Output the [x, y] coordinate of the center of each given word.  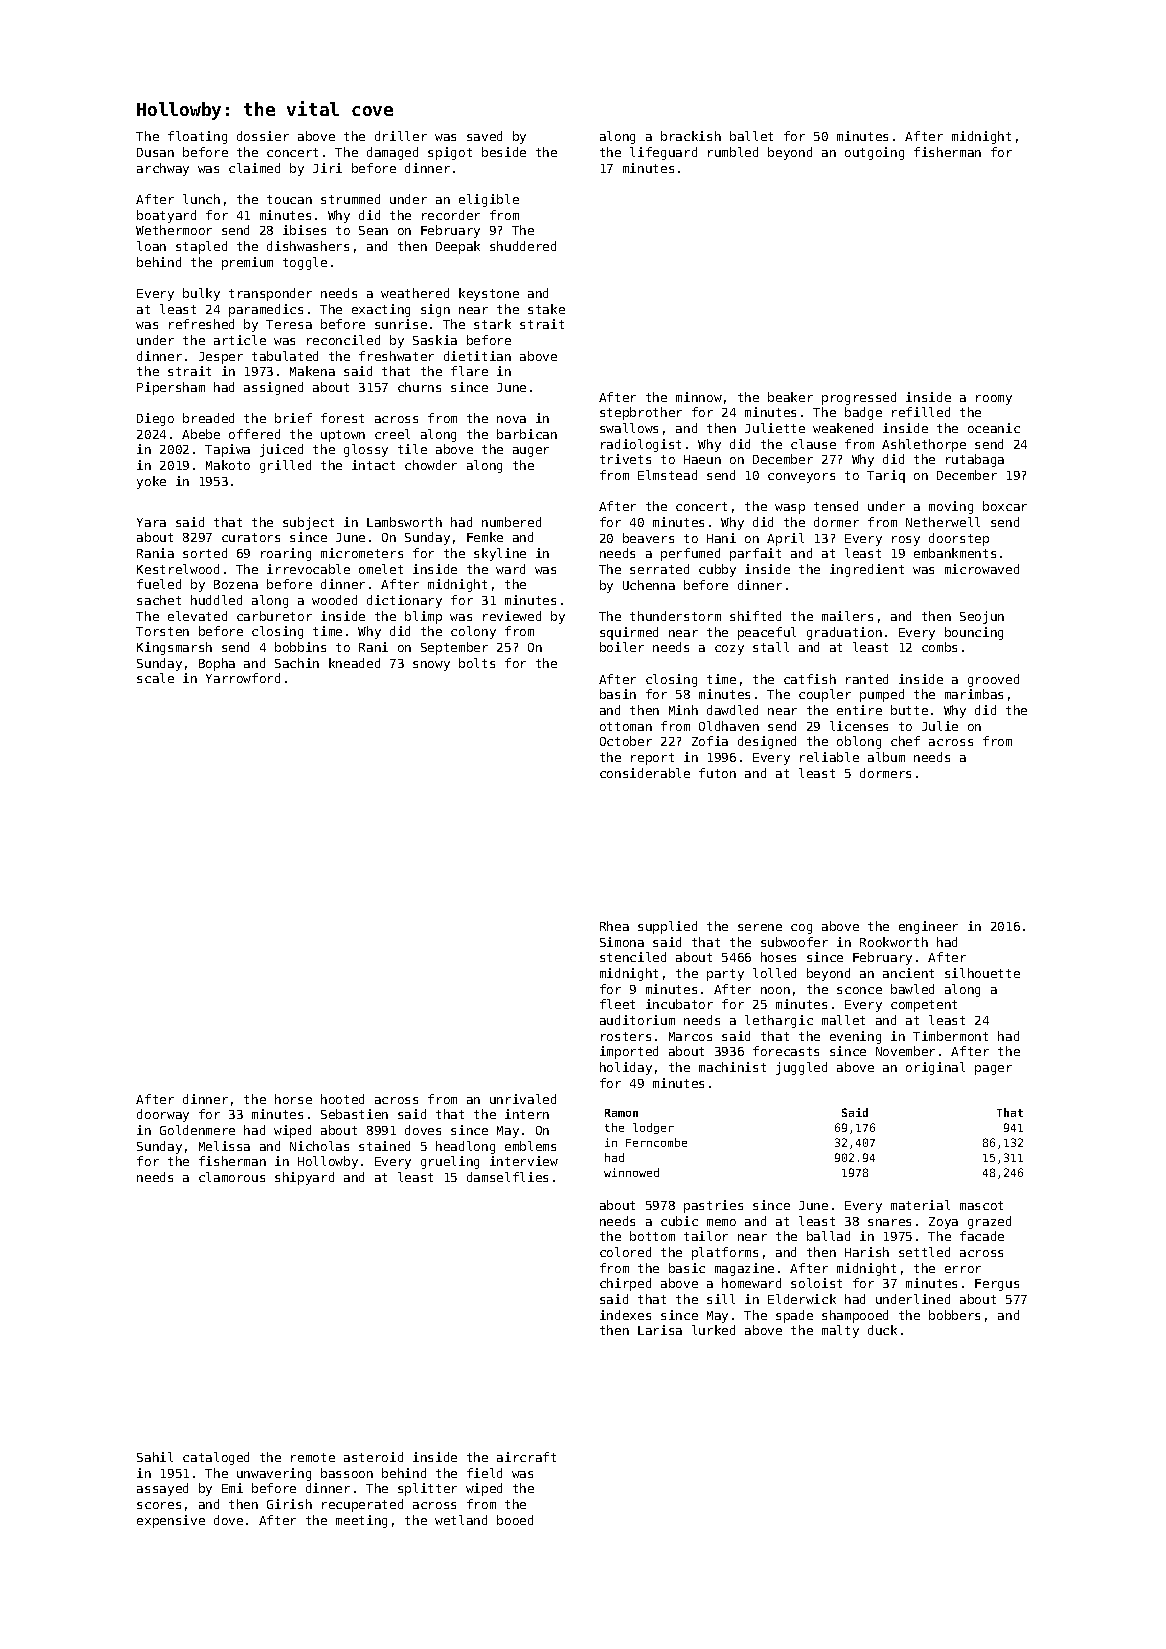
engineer [928, 927]
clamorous [232, 1177]
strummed [350, 199]
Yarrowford [243, 678]
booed [515, 1520]
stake [546, 309]
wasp [790, 509]
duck [882, 1330]
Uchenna [649, 585]
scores [159, 1505]
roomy [994, 400]
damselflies [507, 1177]
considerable [645, 773]
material [920, 1205]
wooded [334, 600]
